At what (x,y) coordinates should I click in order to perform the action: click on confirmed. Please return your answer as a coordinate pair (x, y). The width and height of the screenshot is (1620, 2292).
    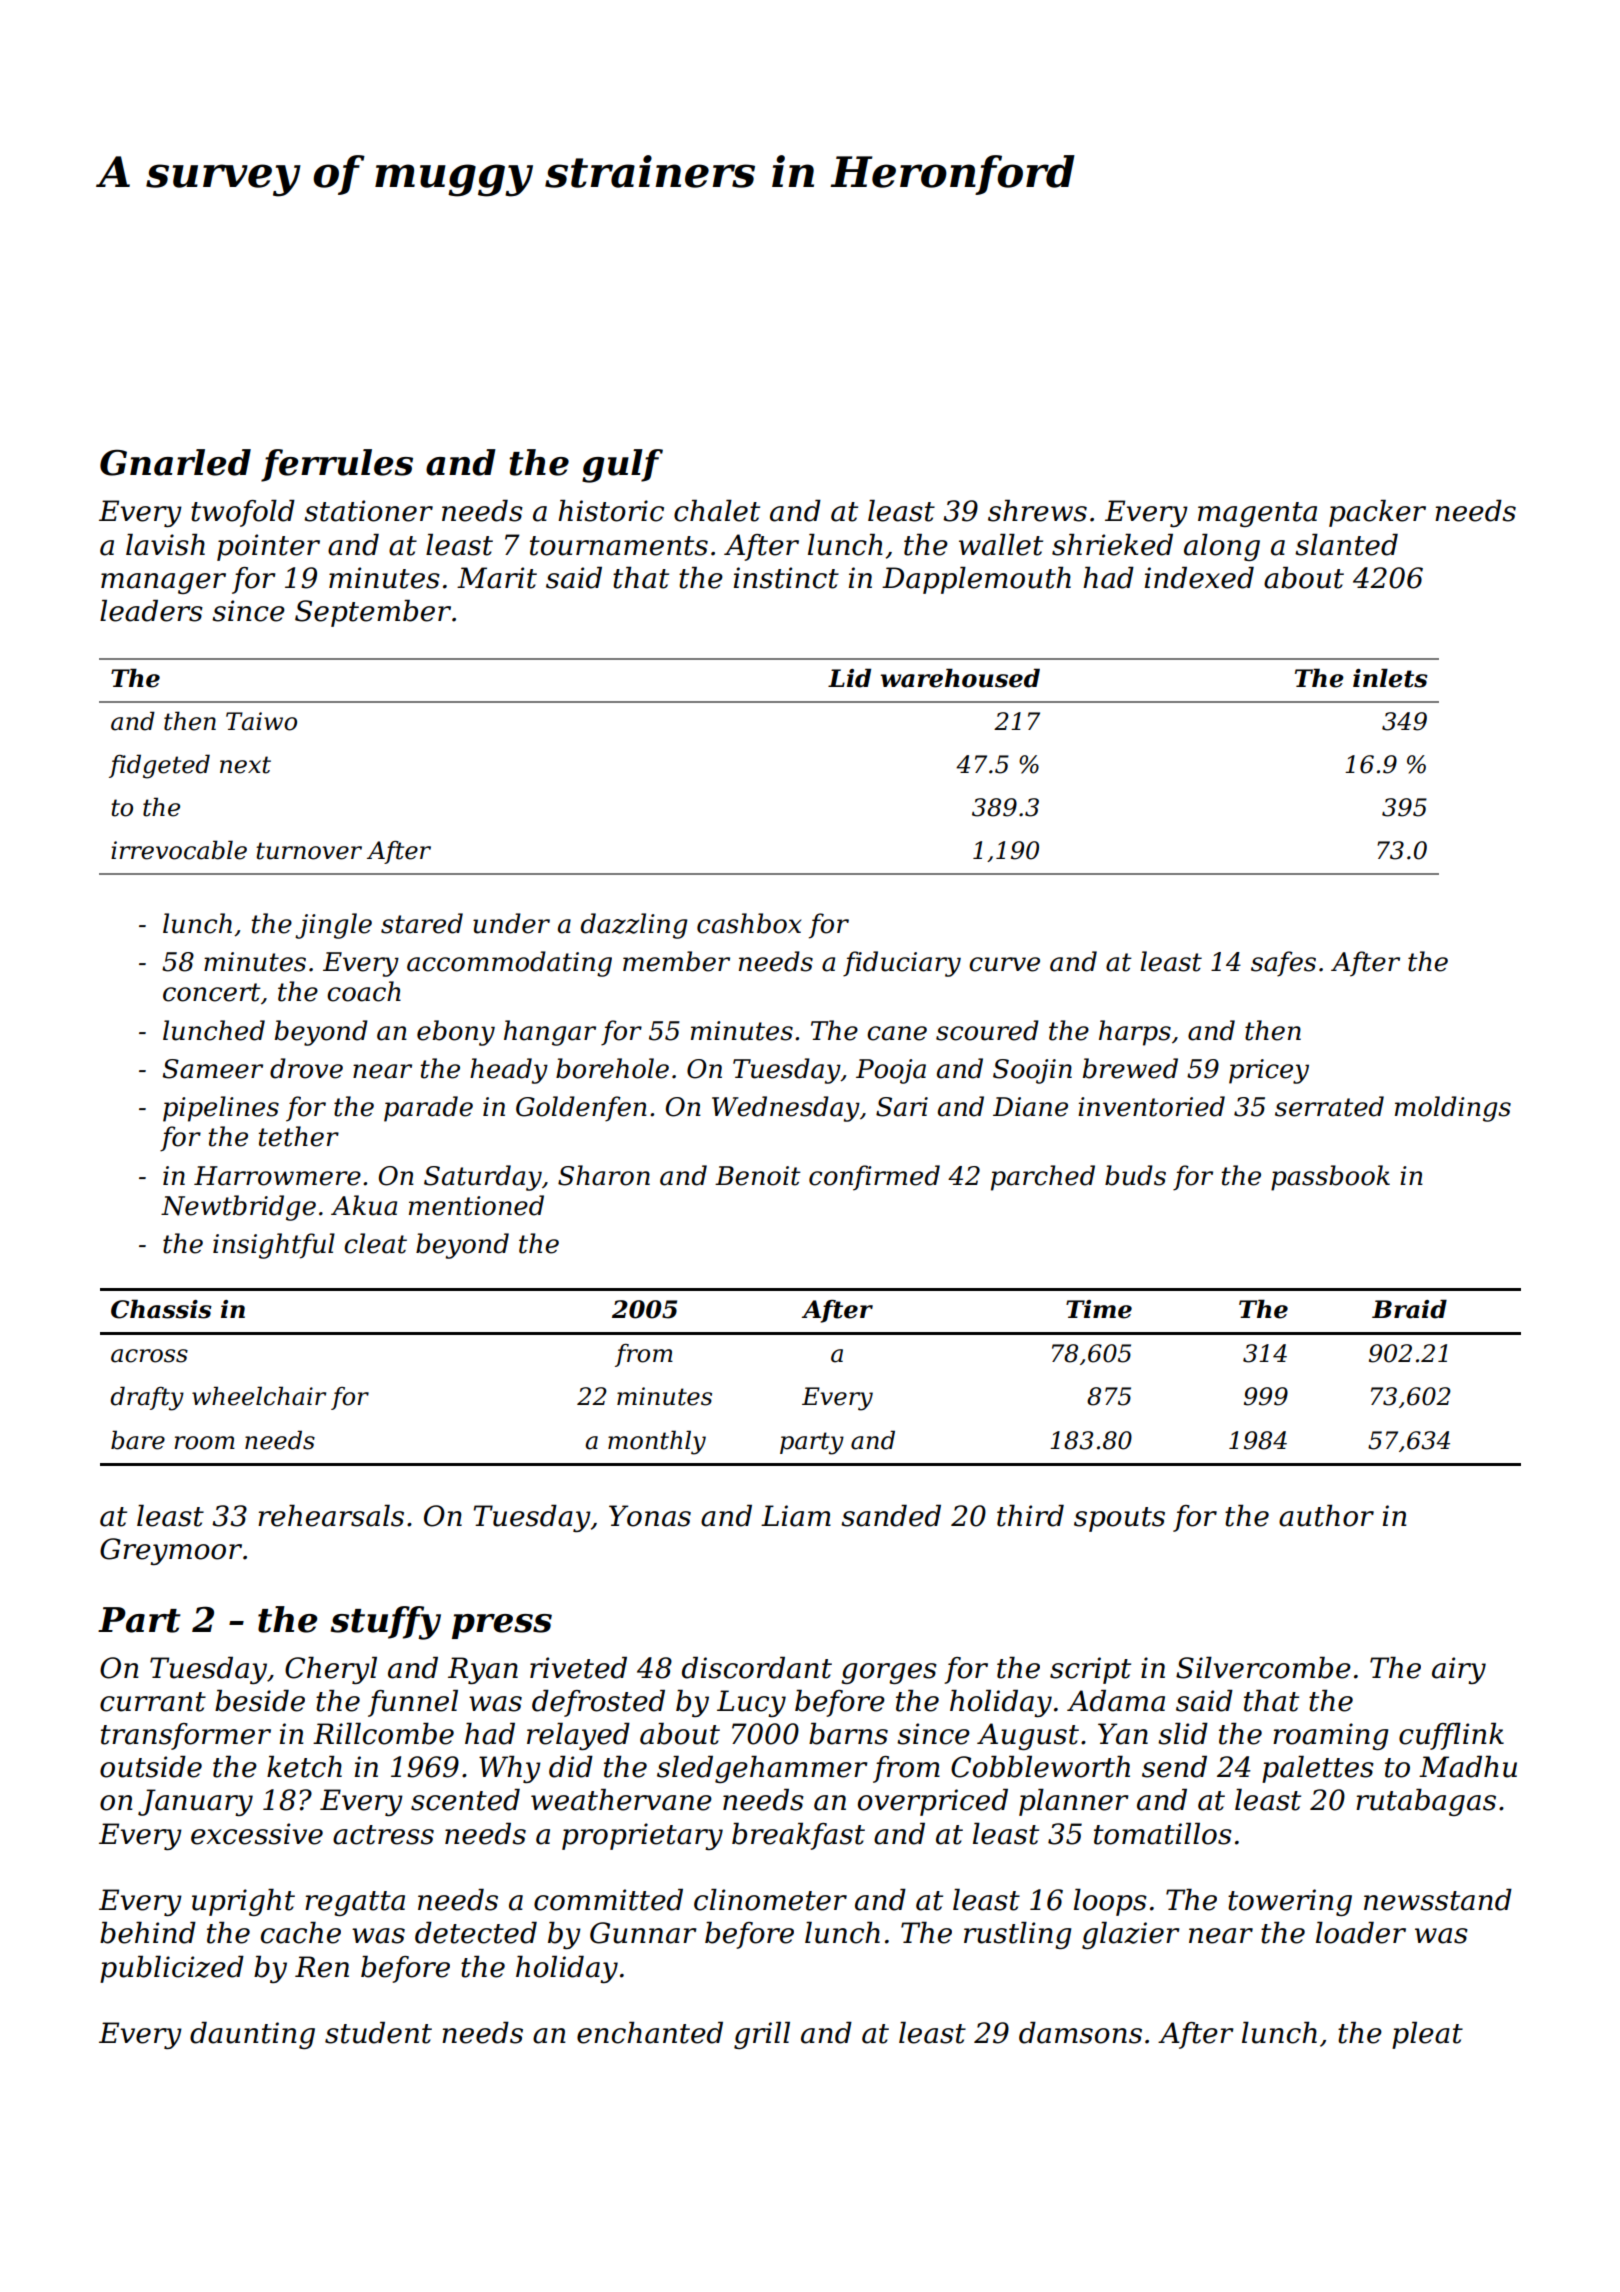
    Looking at the image, I should click on (874, 1178).
